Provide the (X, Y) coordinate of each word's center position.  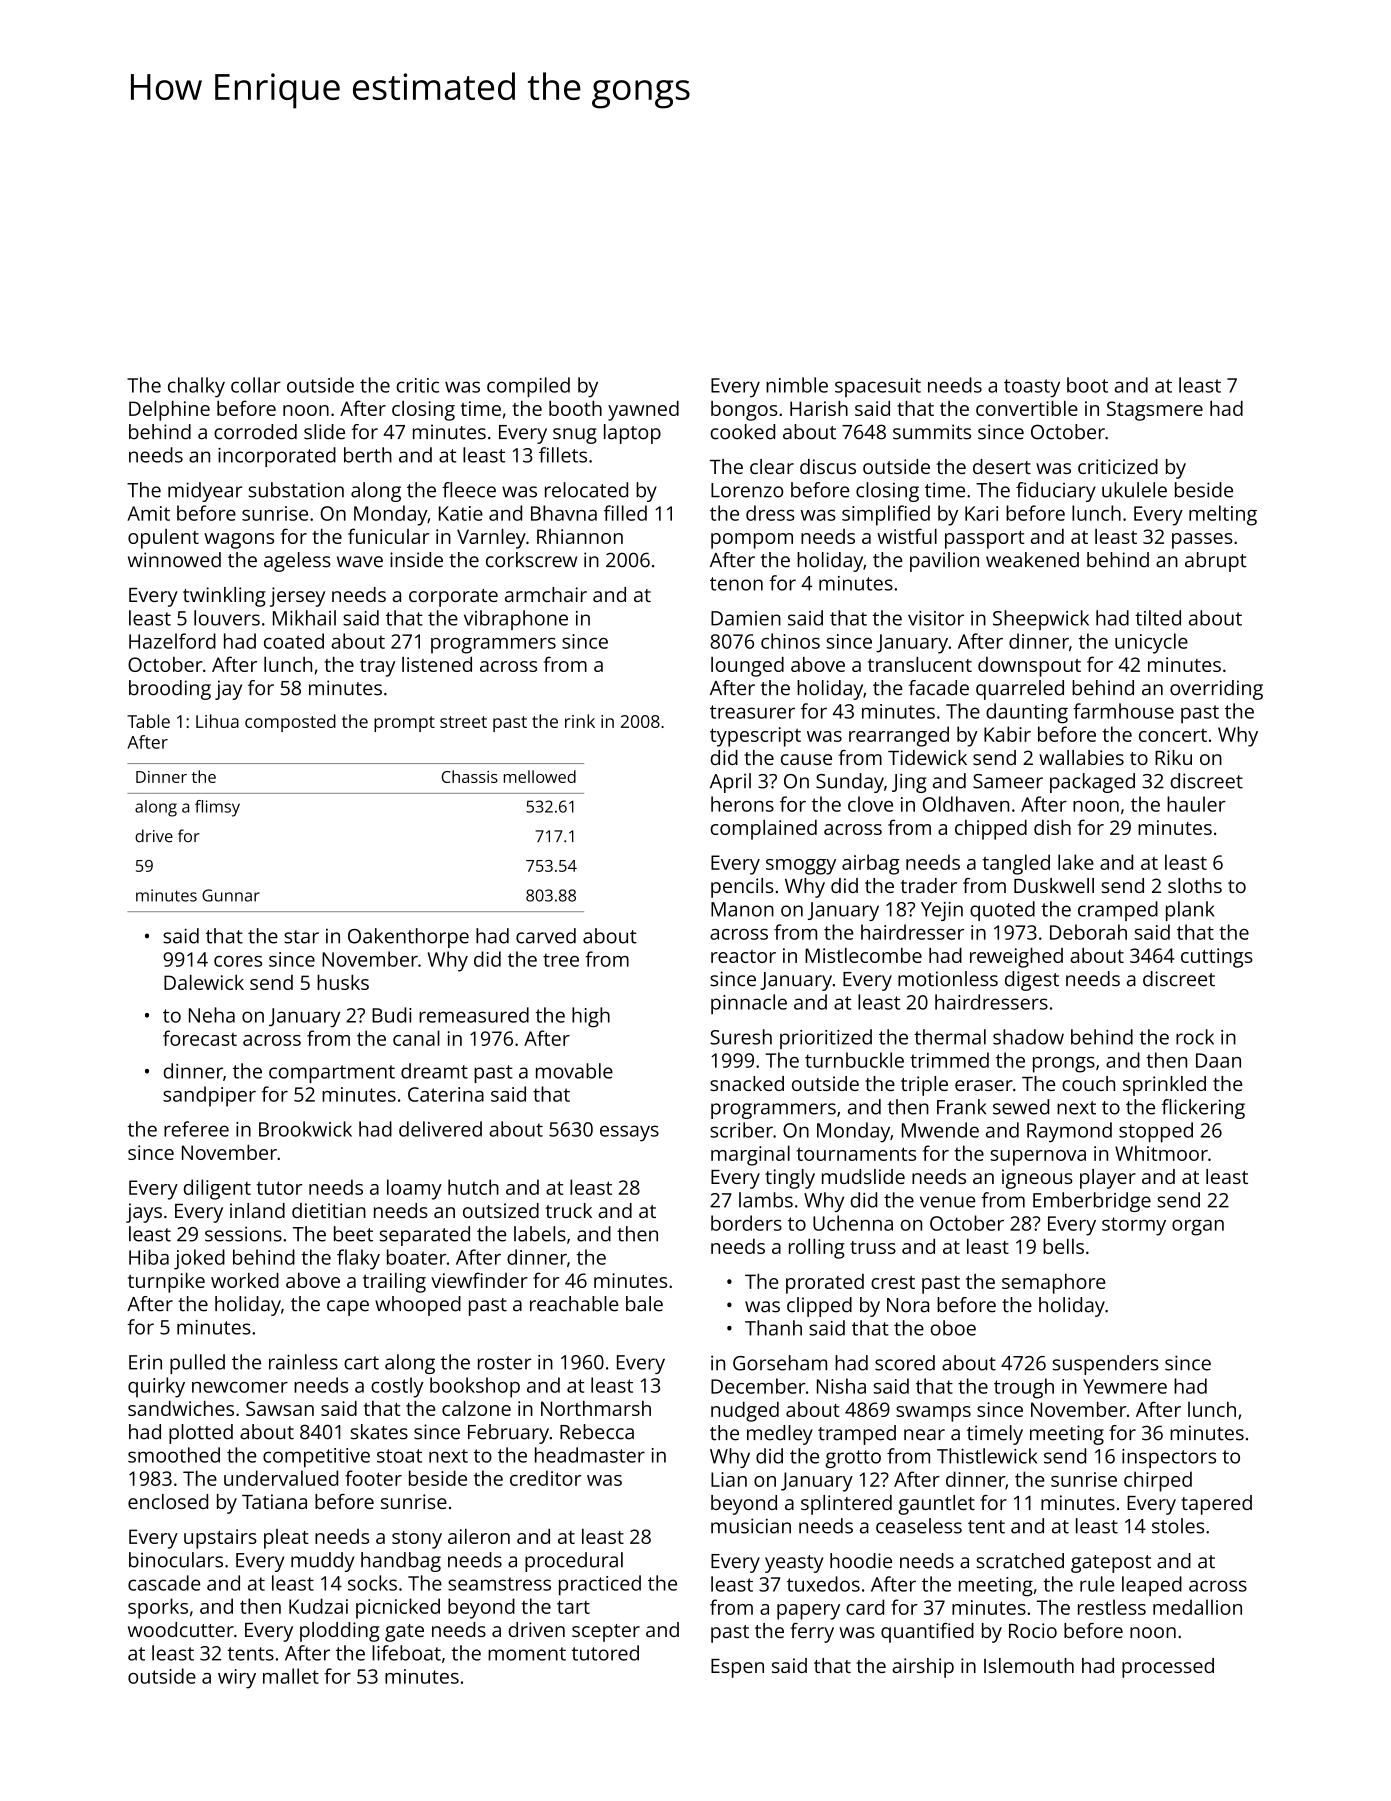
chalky (196, 387)
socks (372, 1583)
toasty (1032, 388)
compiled (528, 387)
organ (1198, 1228)
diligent (217, 1189)
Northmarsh (596, 1408)
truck (568, 1210)
